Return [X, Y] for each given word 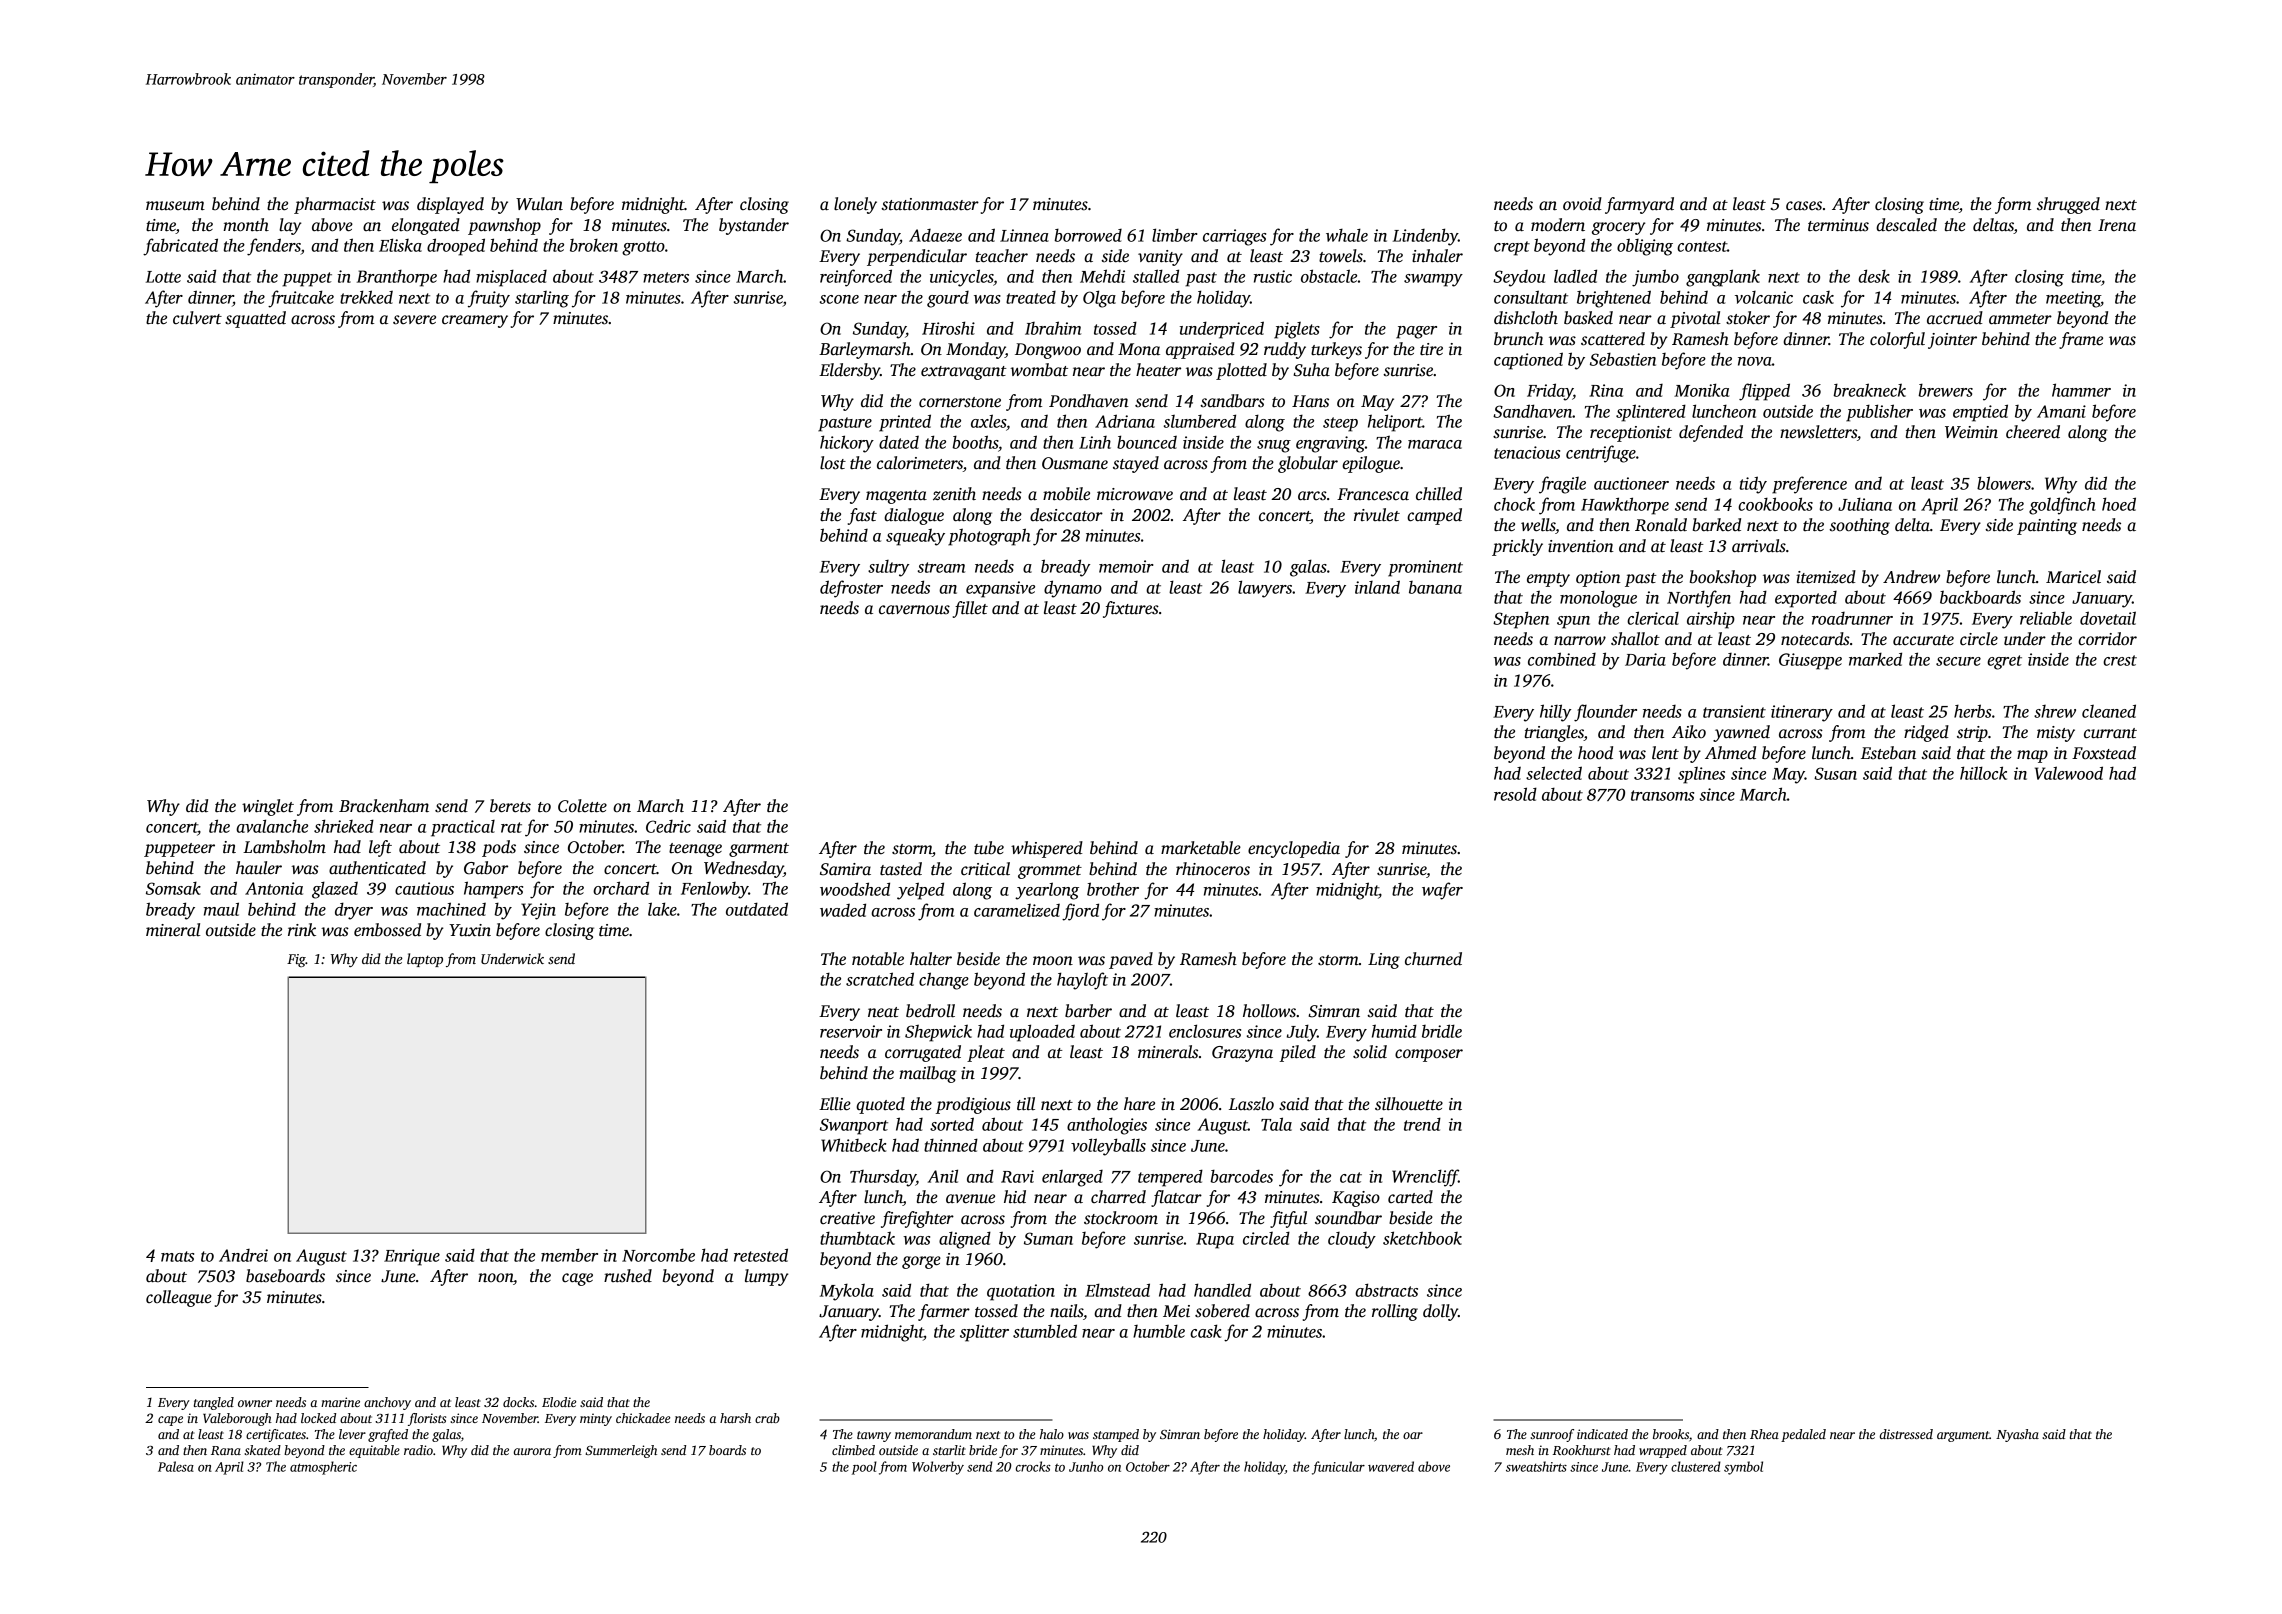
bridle [1442, 1031]
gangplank [1723, 278]
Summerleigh [621, 1451]
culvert [197, 318]
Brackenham [384, 806]
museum [175, 206]
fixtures [1131, 609]
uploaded [1042, 1033]
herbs [1972, 711]
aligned [965, 1240]
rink [302, 930]
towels [1341, 256]
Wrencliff [1425, 1178]
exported [1806, 599]
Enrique [412, 1257]
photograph [989, 537]
